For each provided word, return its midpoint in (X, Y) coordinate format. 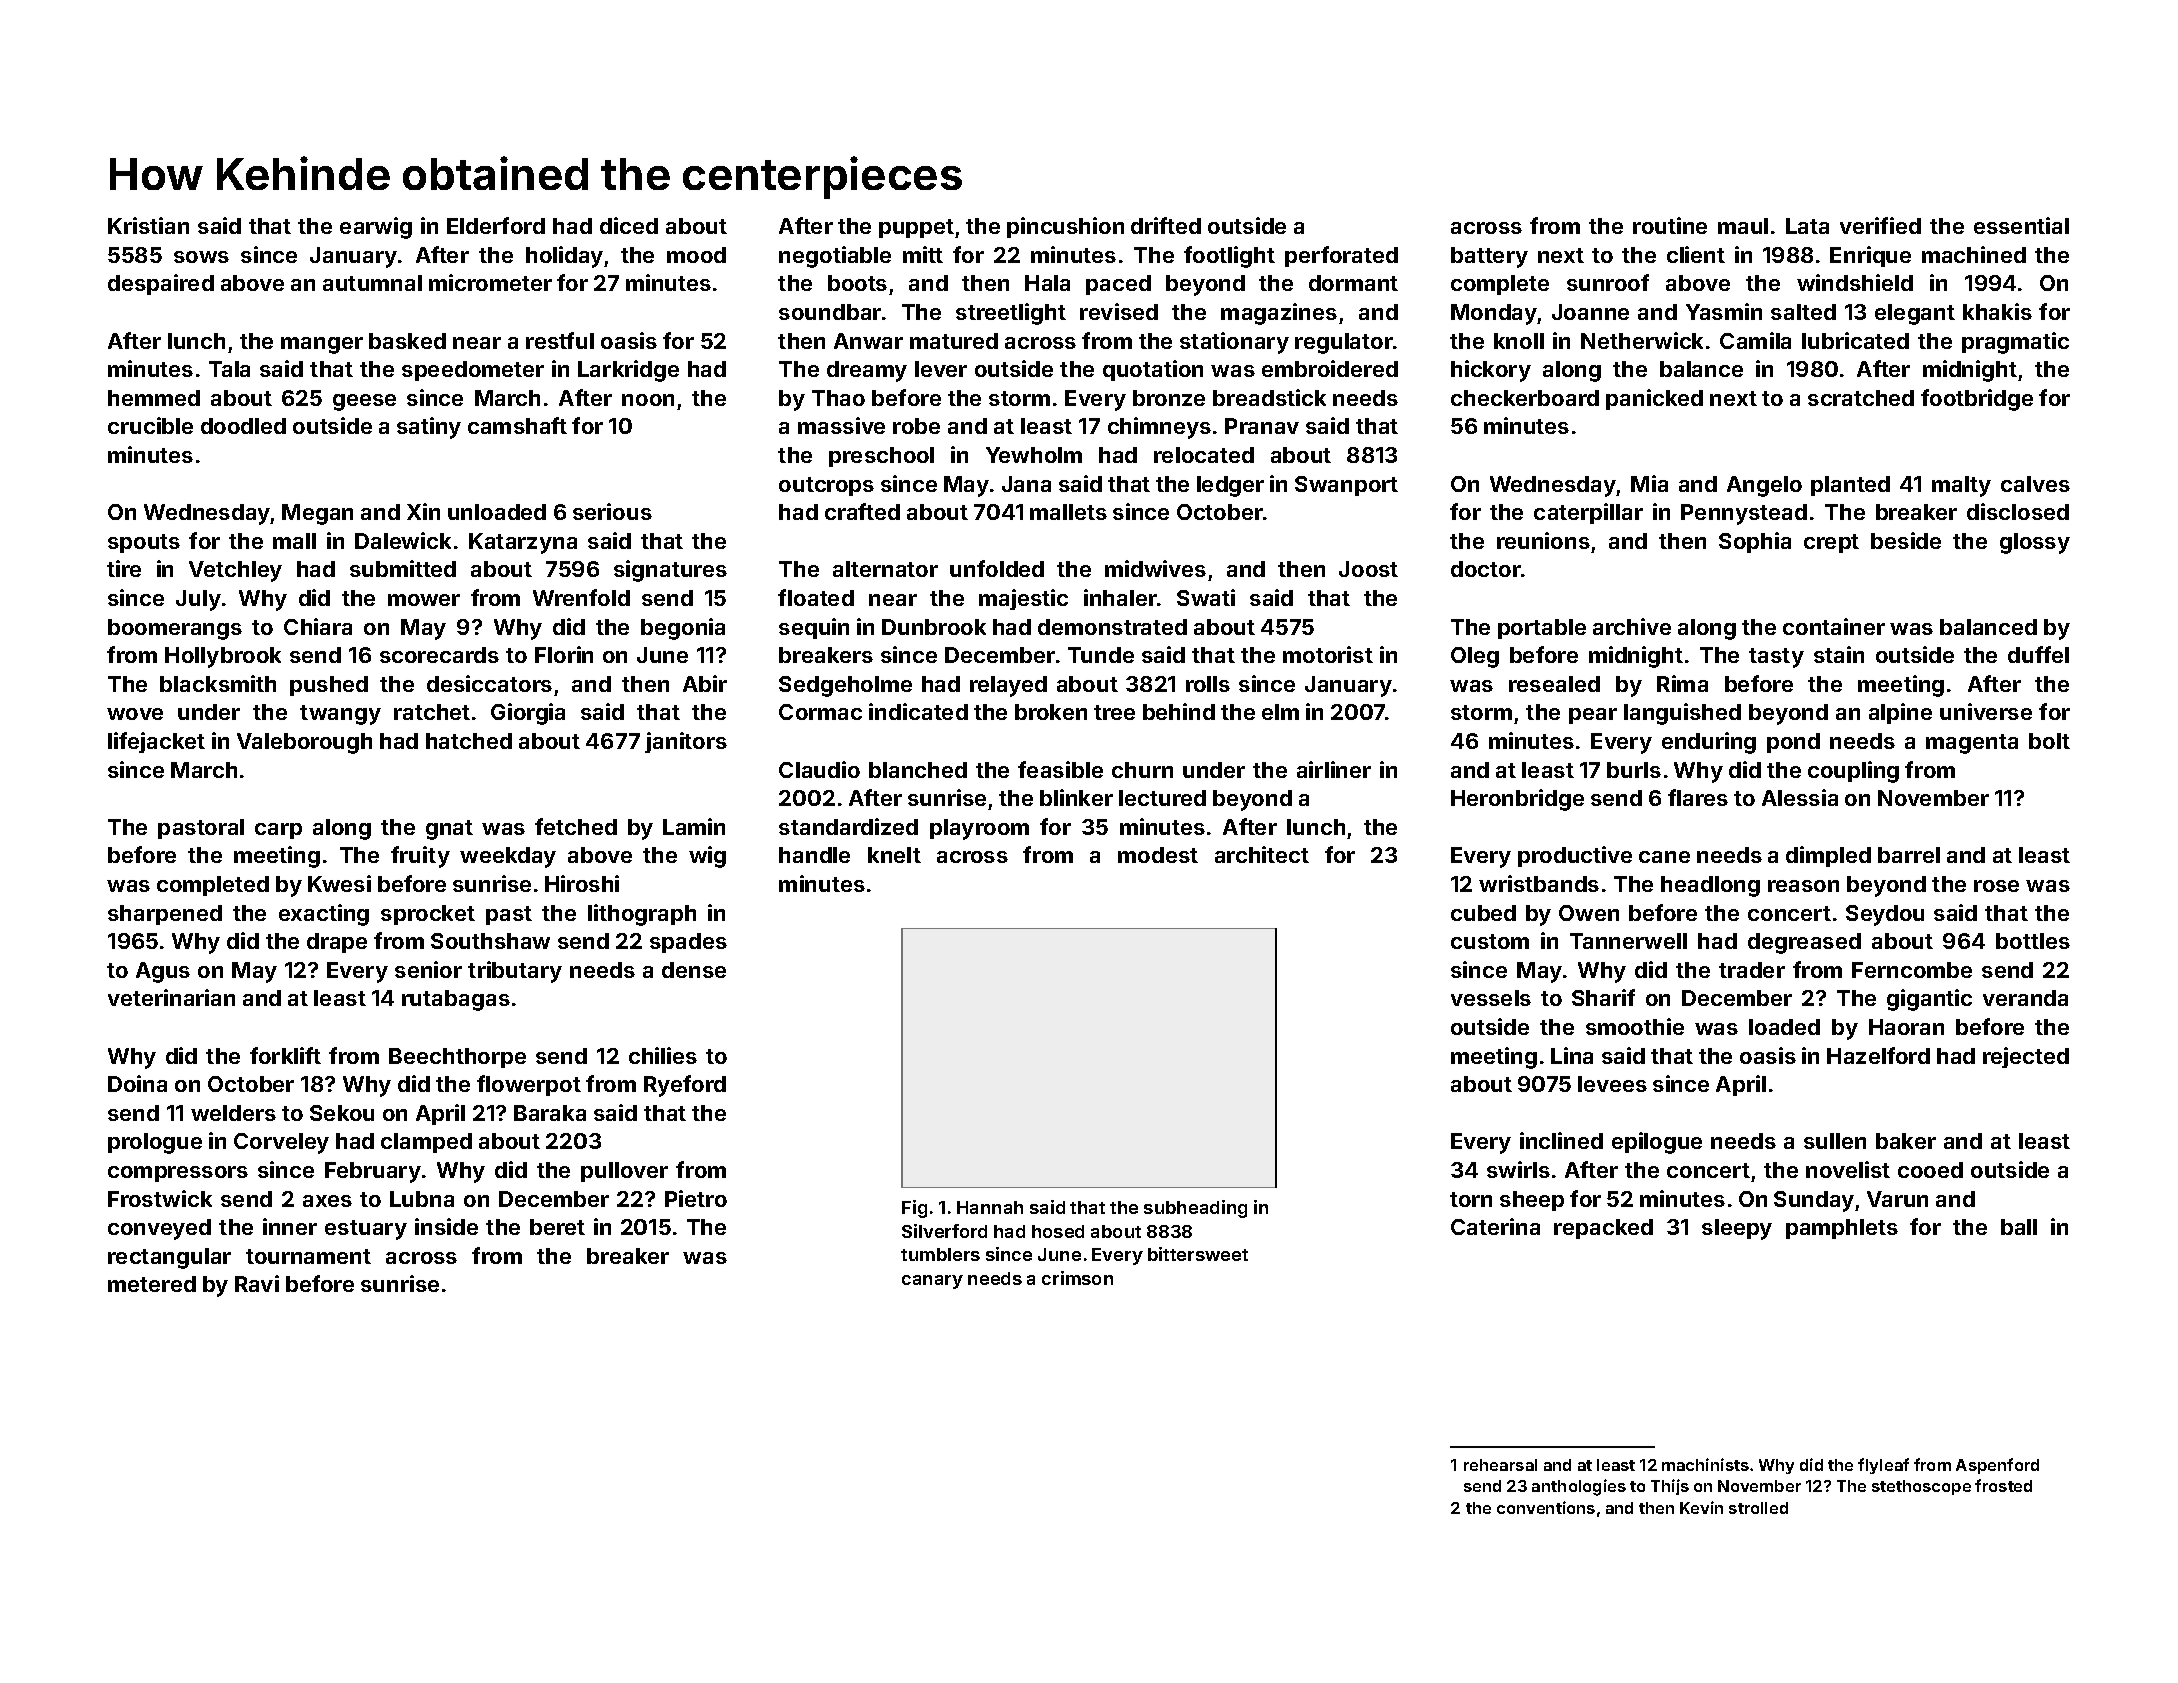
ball (2019, 1227)
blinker (1076, 797)
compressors (178, 1174)
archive (1632, 626)
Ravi (257, 1283)
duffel (2038, 654)
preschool (881, 457)
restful (560, 340)
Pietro (696, 1198)
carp (278, 831)
